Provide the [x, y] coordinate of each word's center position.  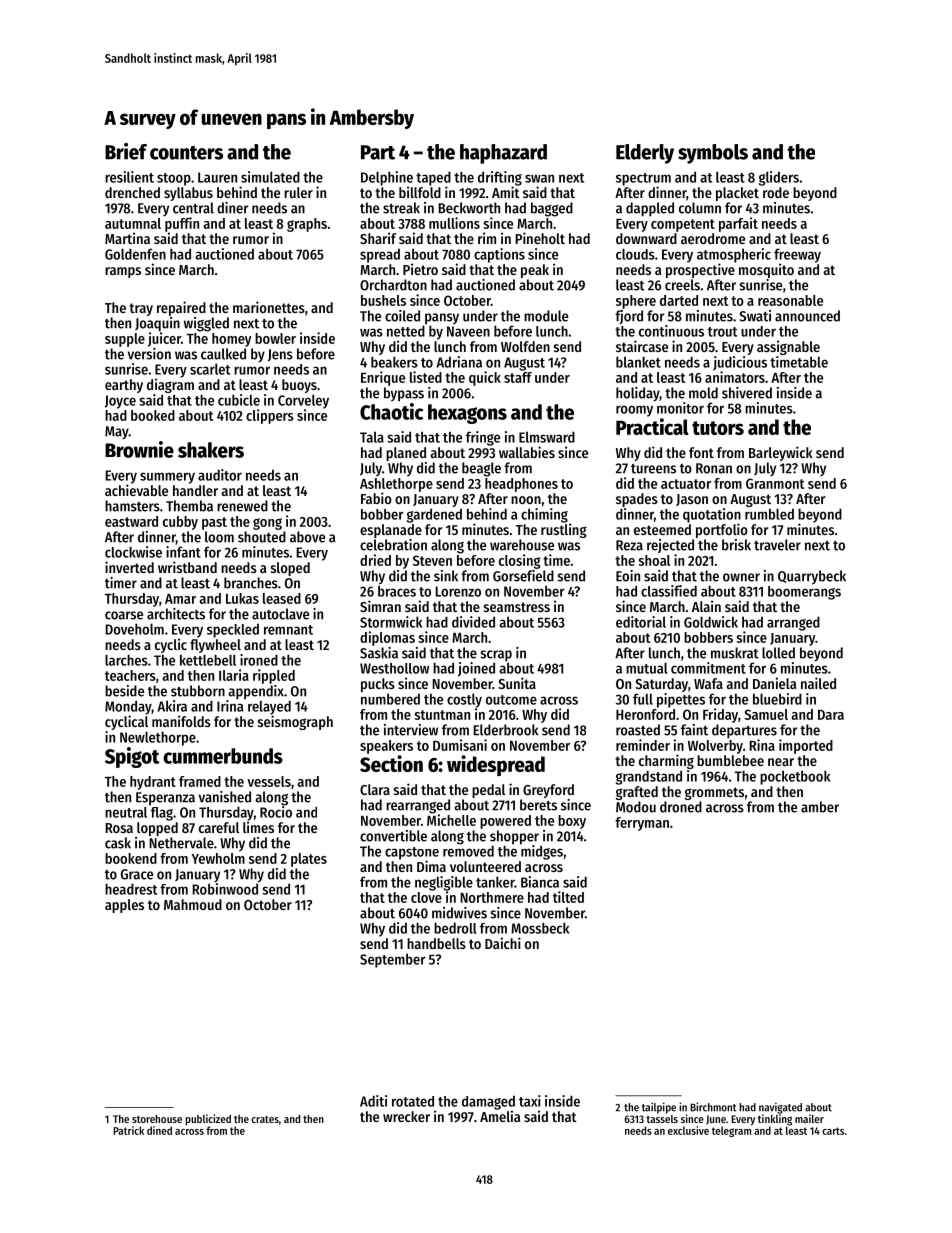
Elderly [645, 154]
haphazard [503, 154]
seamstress [517, 607]
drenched [132, 192]
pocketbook [795, 777]
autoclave [280, 614]
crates [265, 1119]
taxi [530, 1101]
